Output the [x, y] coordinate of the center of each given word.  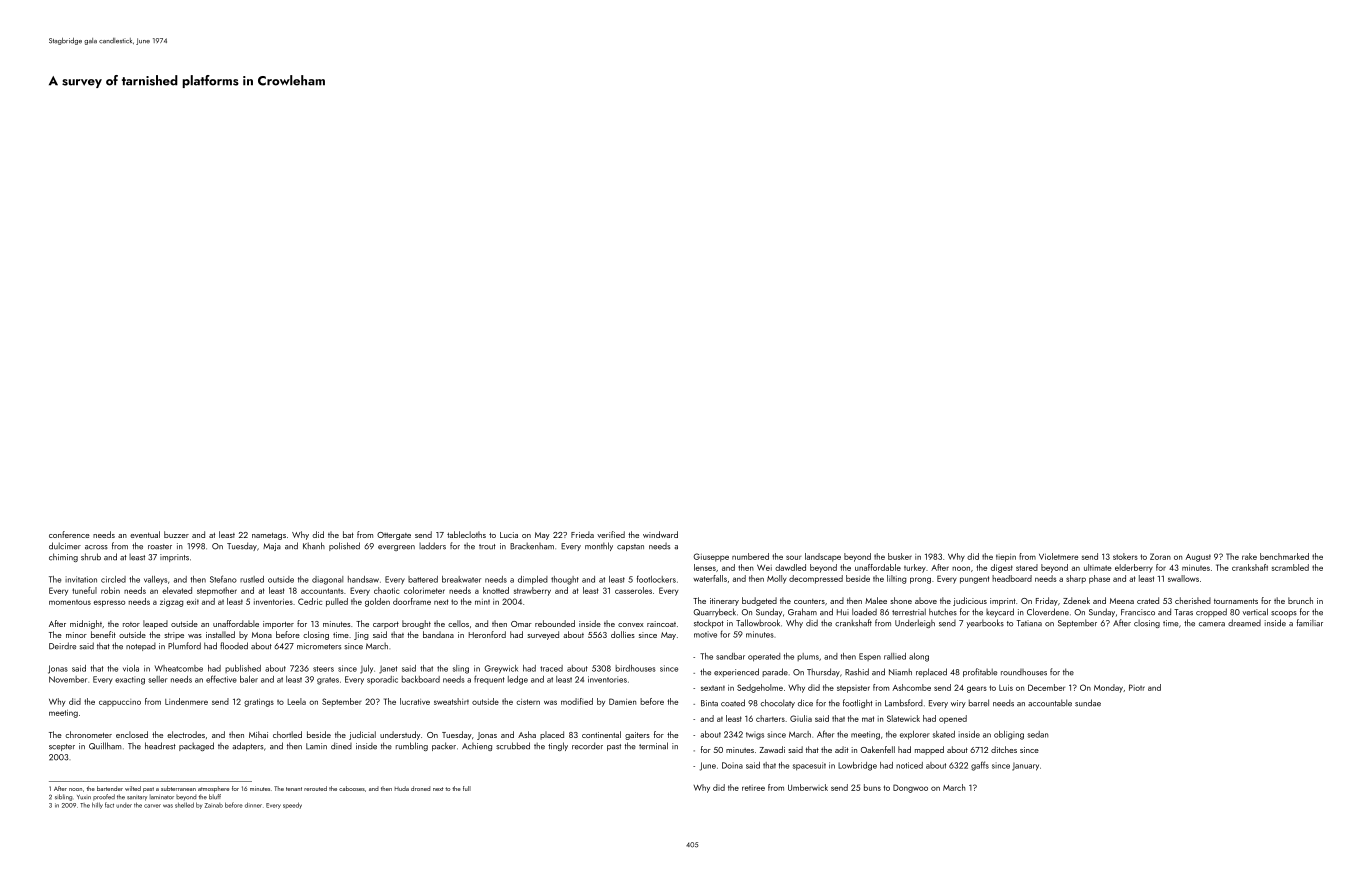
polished [344, 546]
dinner [253, 805]
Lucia [509, 535]
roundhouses [1024, 672]
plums [808, 657]
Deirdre [62, 646]
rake [1249, 556]
